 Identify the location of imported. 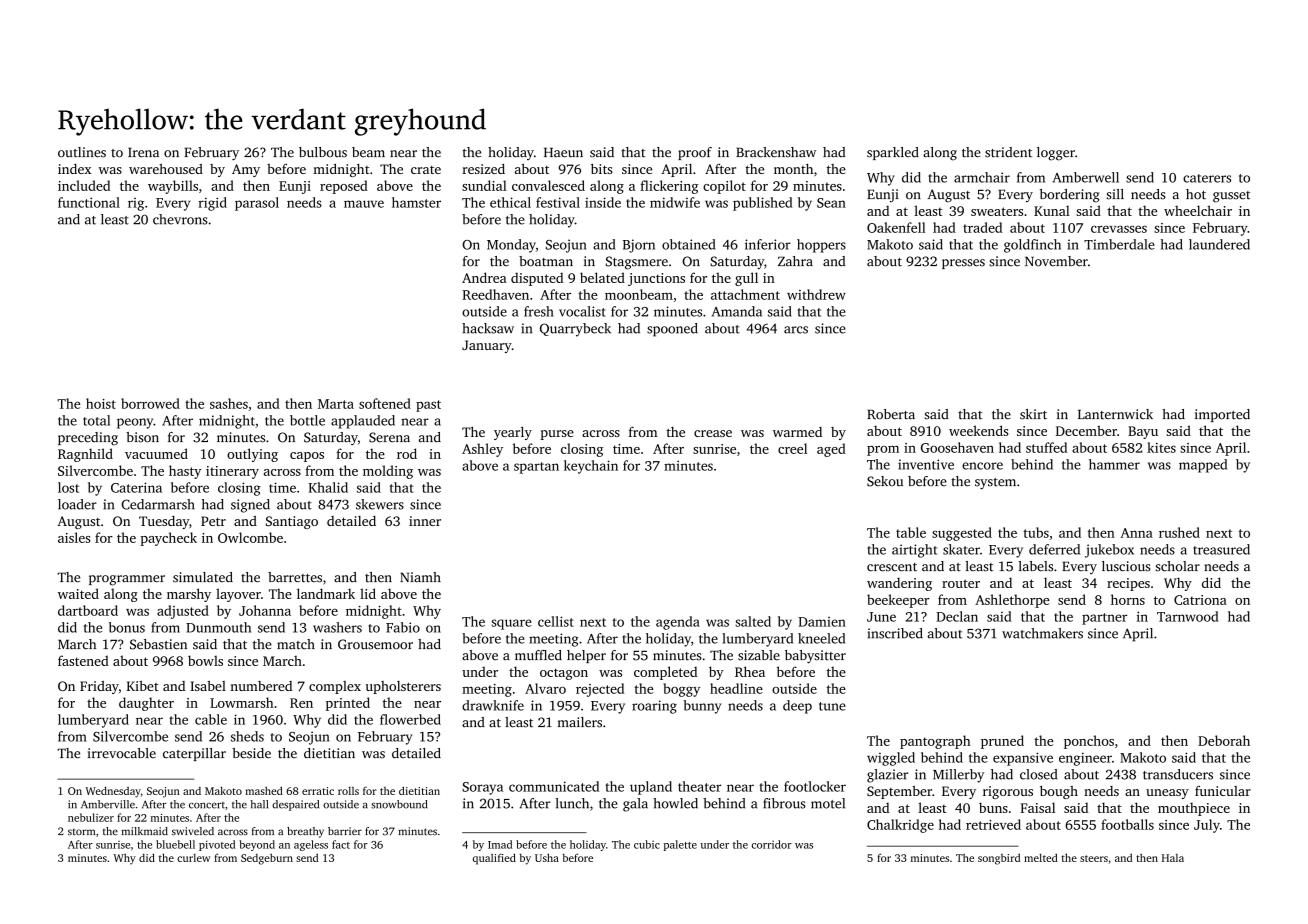
(1222, 415).
